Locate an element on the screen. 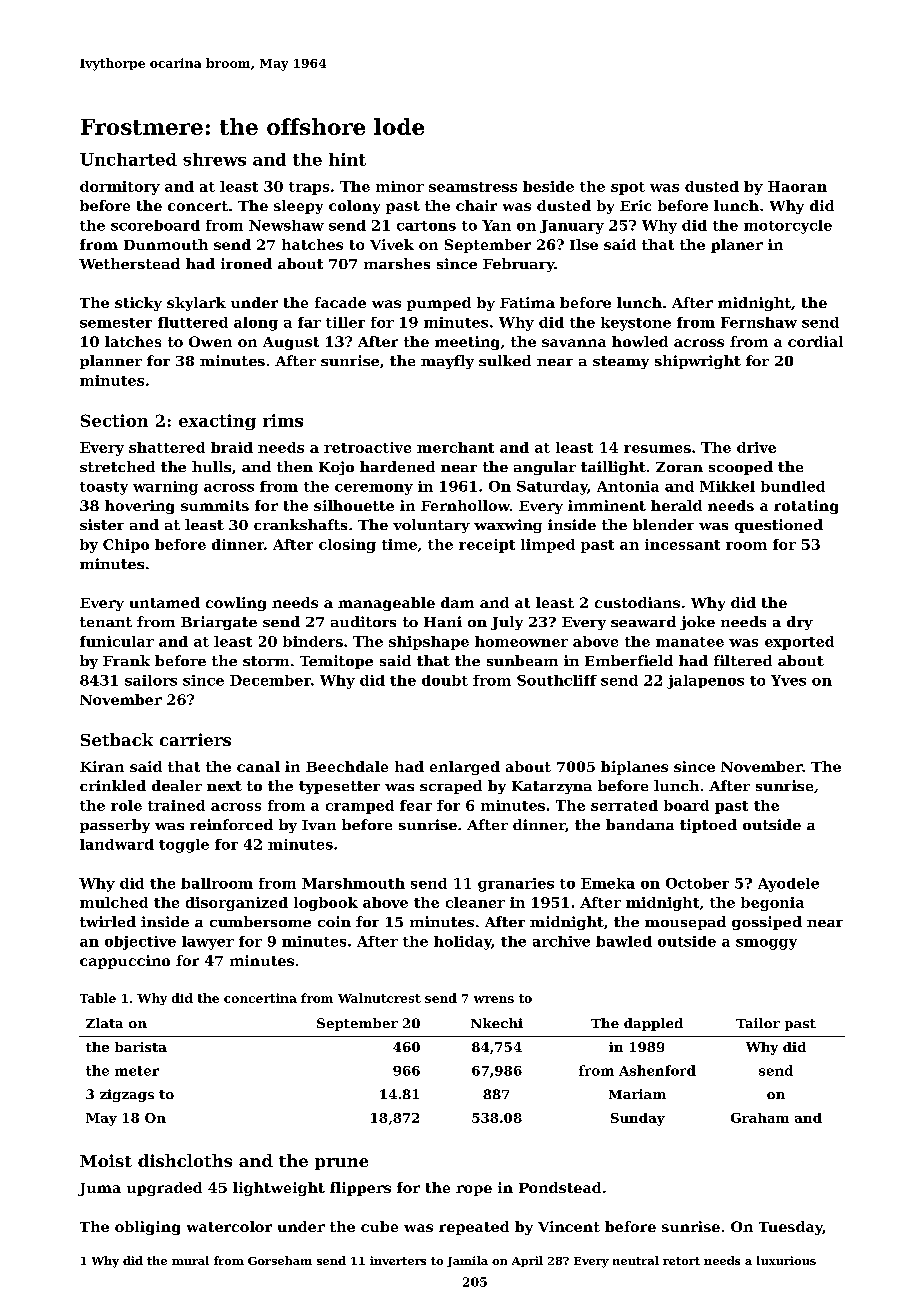  enlarged is located at coordinates (465, 768).
